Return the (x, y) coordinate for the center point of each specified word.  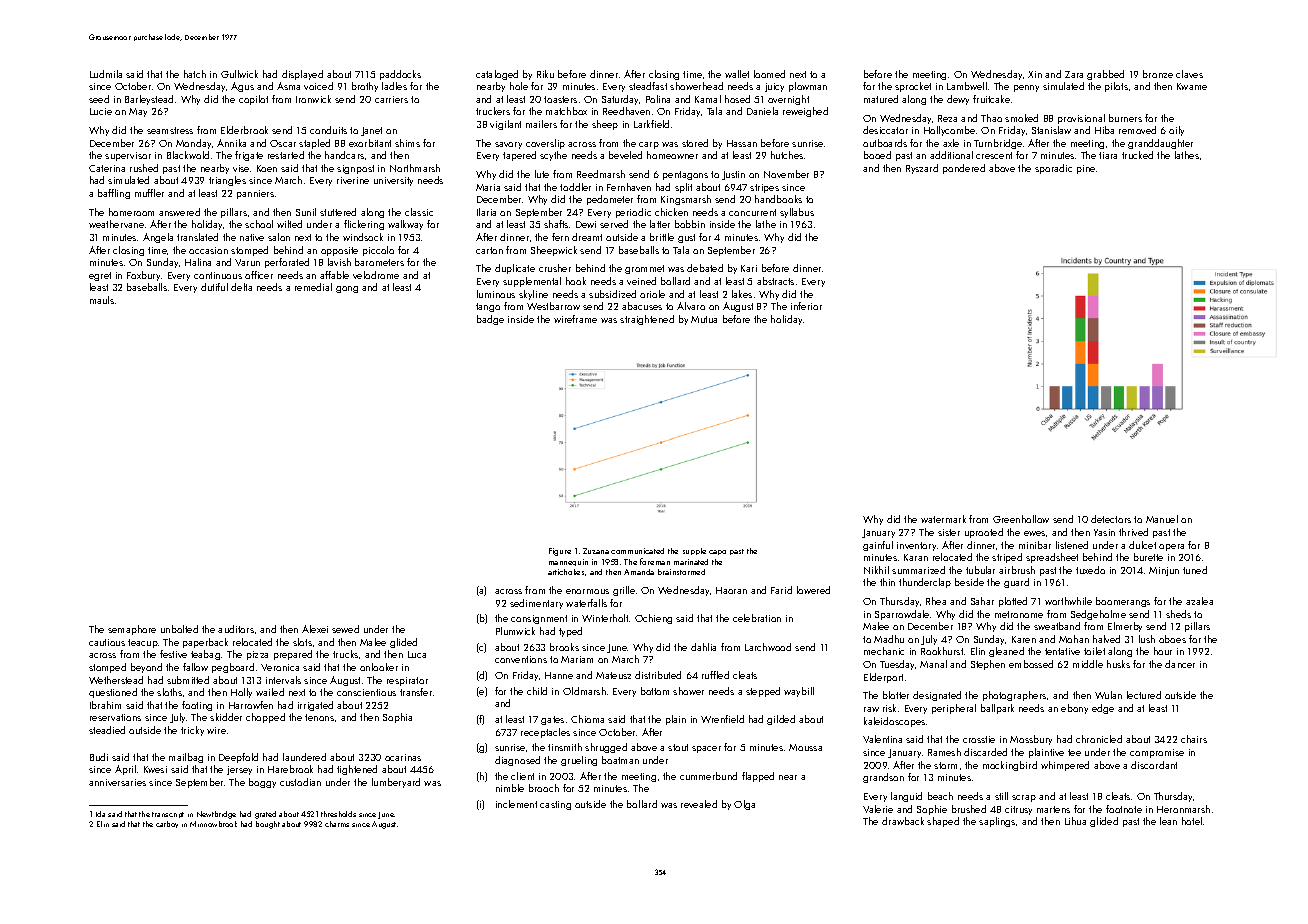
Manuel (1162, 519)
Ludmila (106, 74)
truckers (493, 111)
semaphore (132, 630)
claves (1189, 74)
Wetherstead (116, 680)
